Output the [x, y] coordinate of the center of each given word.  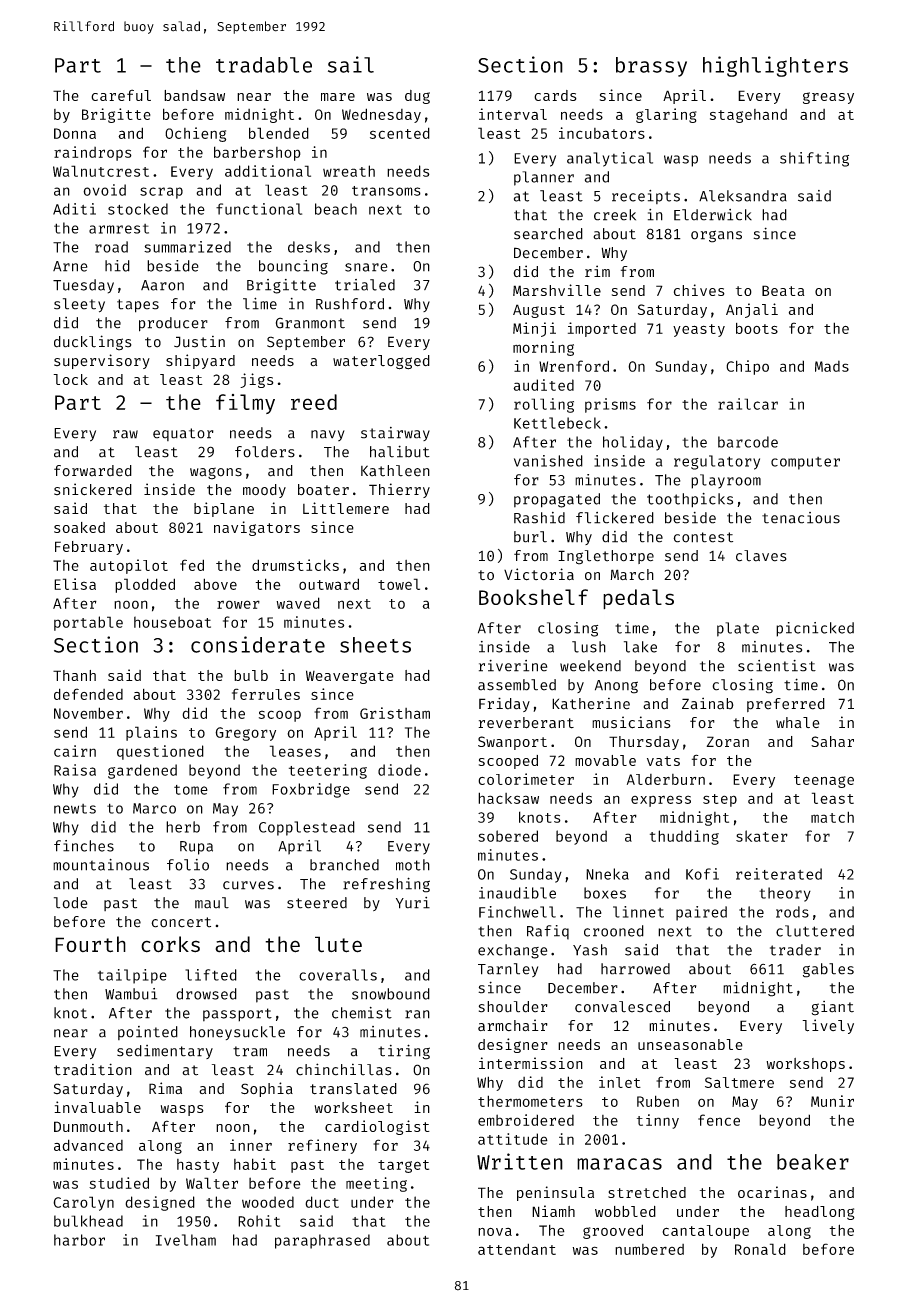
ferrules [266, 694]
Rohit [259, 1221]
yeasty [699, 330]
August [539, 311]
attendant [517, 1249]
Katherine [591, 704]
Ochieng [195, 134]
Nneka [607, 874]
